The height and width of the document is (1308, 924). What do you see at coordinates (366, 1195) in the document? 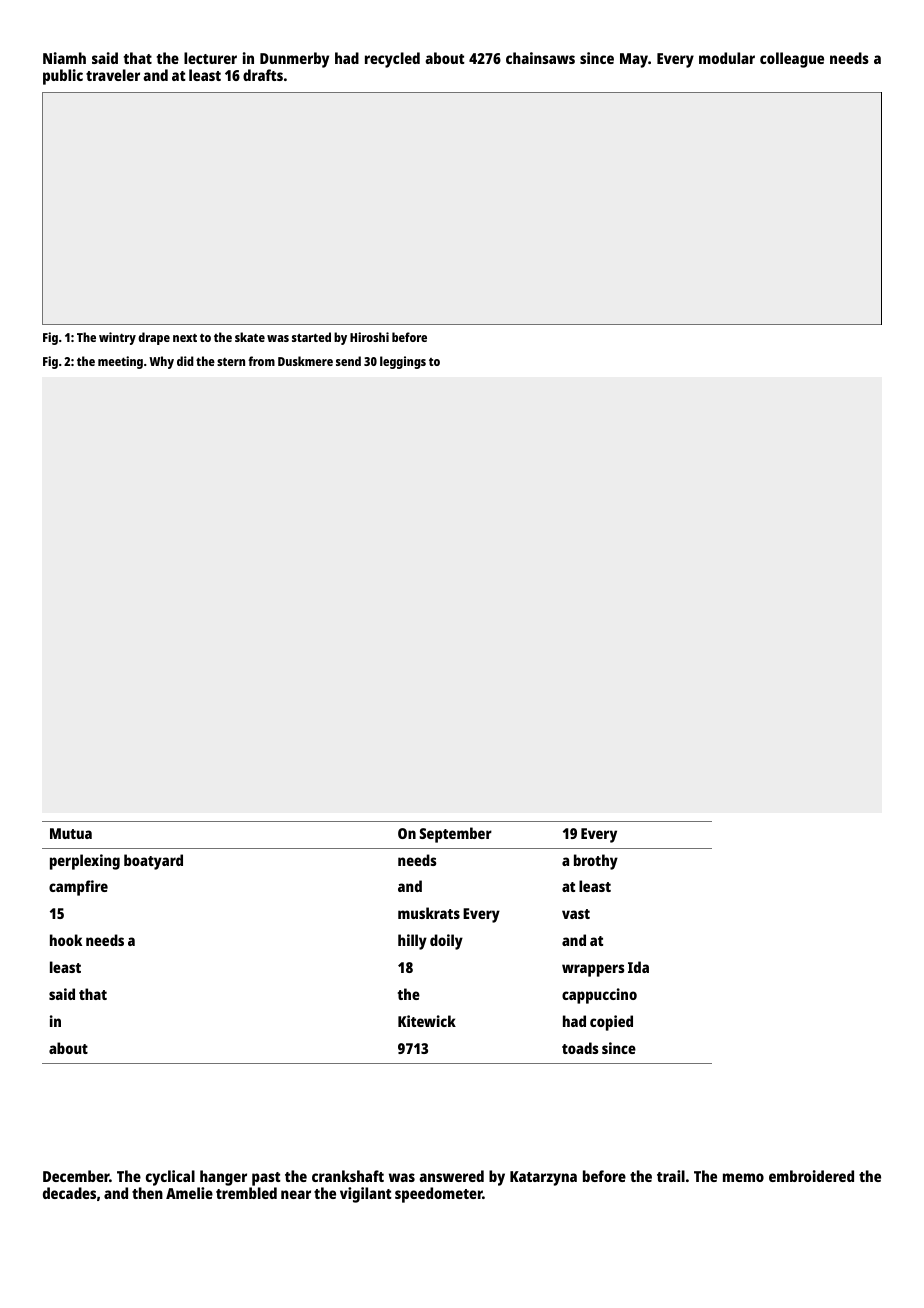
I see `vigilant` at bounding box center [366, 1195].
